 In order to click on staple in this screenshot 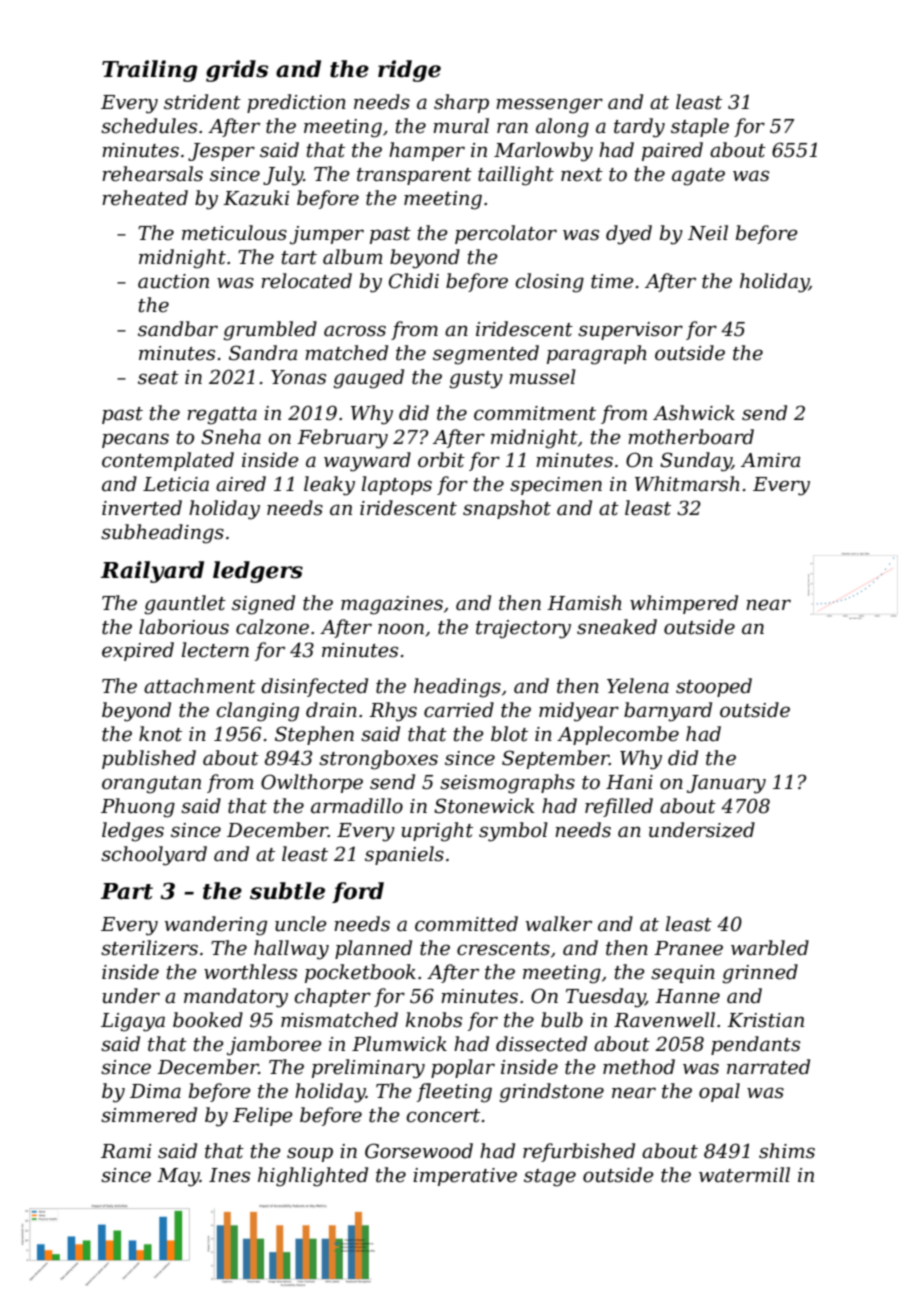, I will do `click(700, 127)`.
